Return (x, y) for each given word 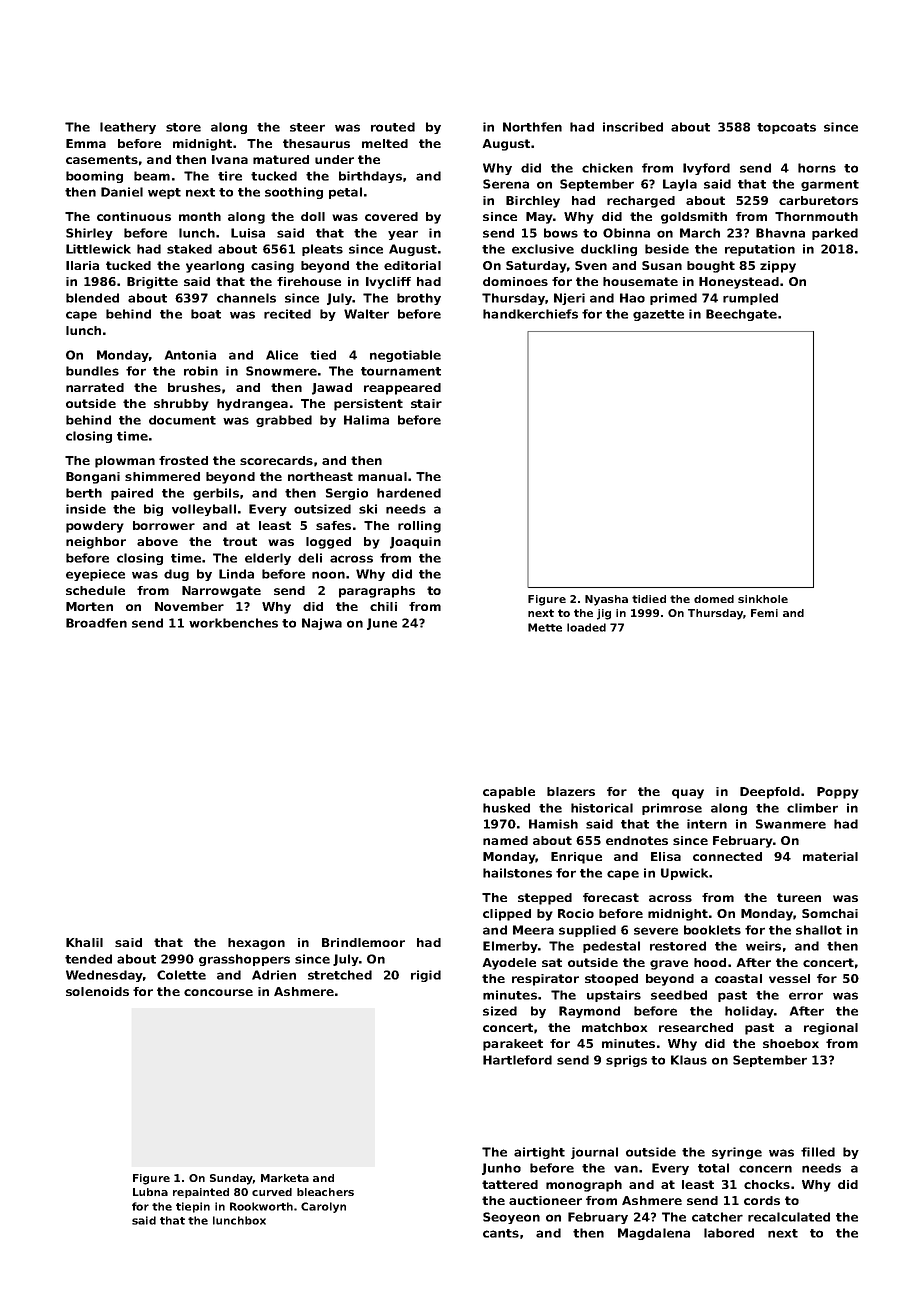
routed (393, 127)
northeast (320, 476)
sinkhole (763, 599)
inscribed (633, 127)
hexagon (256, 944)
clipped (507, 915)
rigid (426, 976)
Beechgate (741, 315)
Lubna (150, 1192)
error (806, 996)
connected (727, 856)
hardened (409, 493)
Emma (86, 143)
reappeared (402, 389)
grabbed (284, 421)
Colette (181, 975)
